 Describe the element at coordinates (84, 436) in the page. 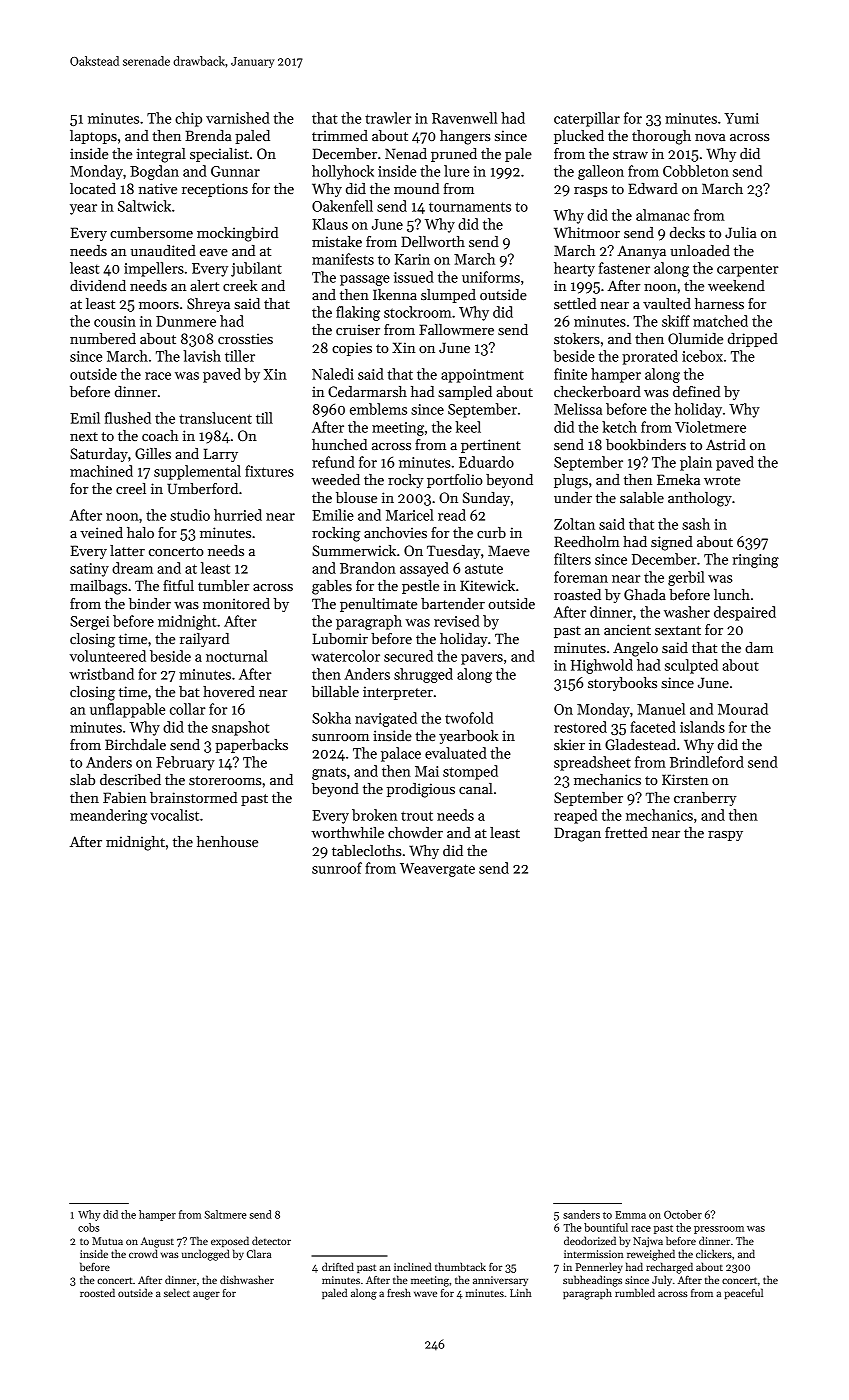

I see `next` at that location.
